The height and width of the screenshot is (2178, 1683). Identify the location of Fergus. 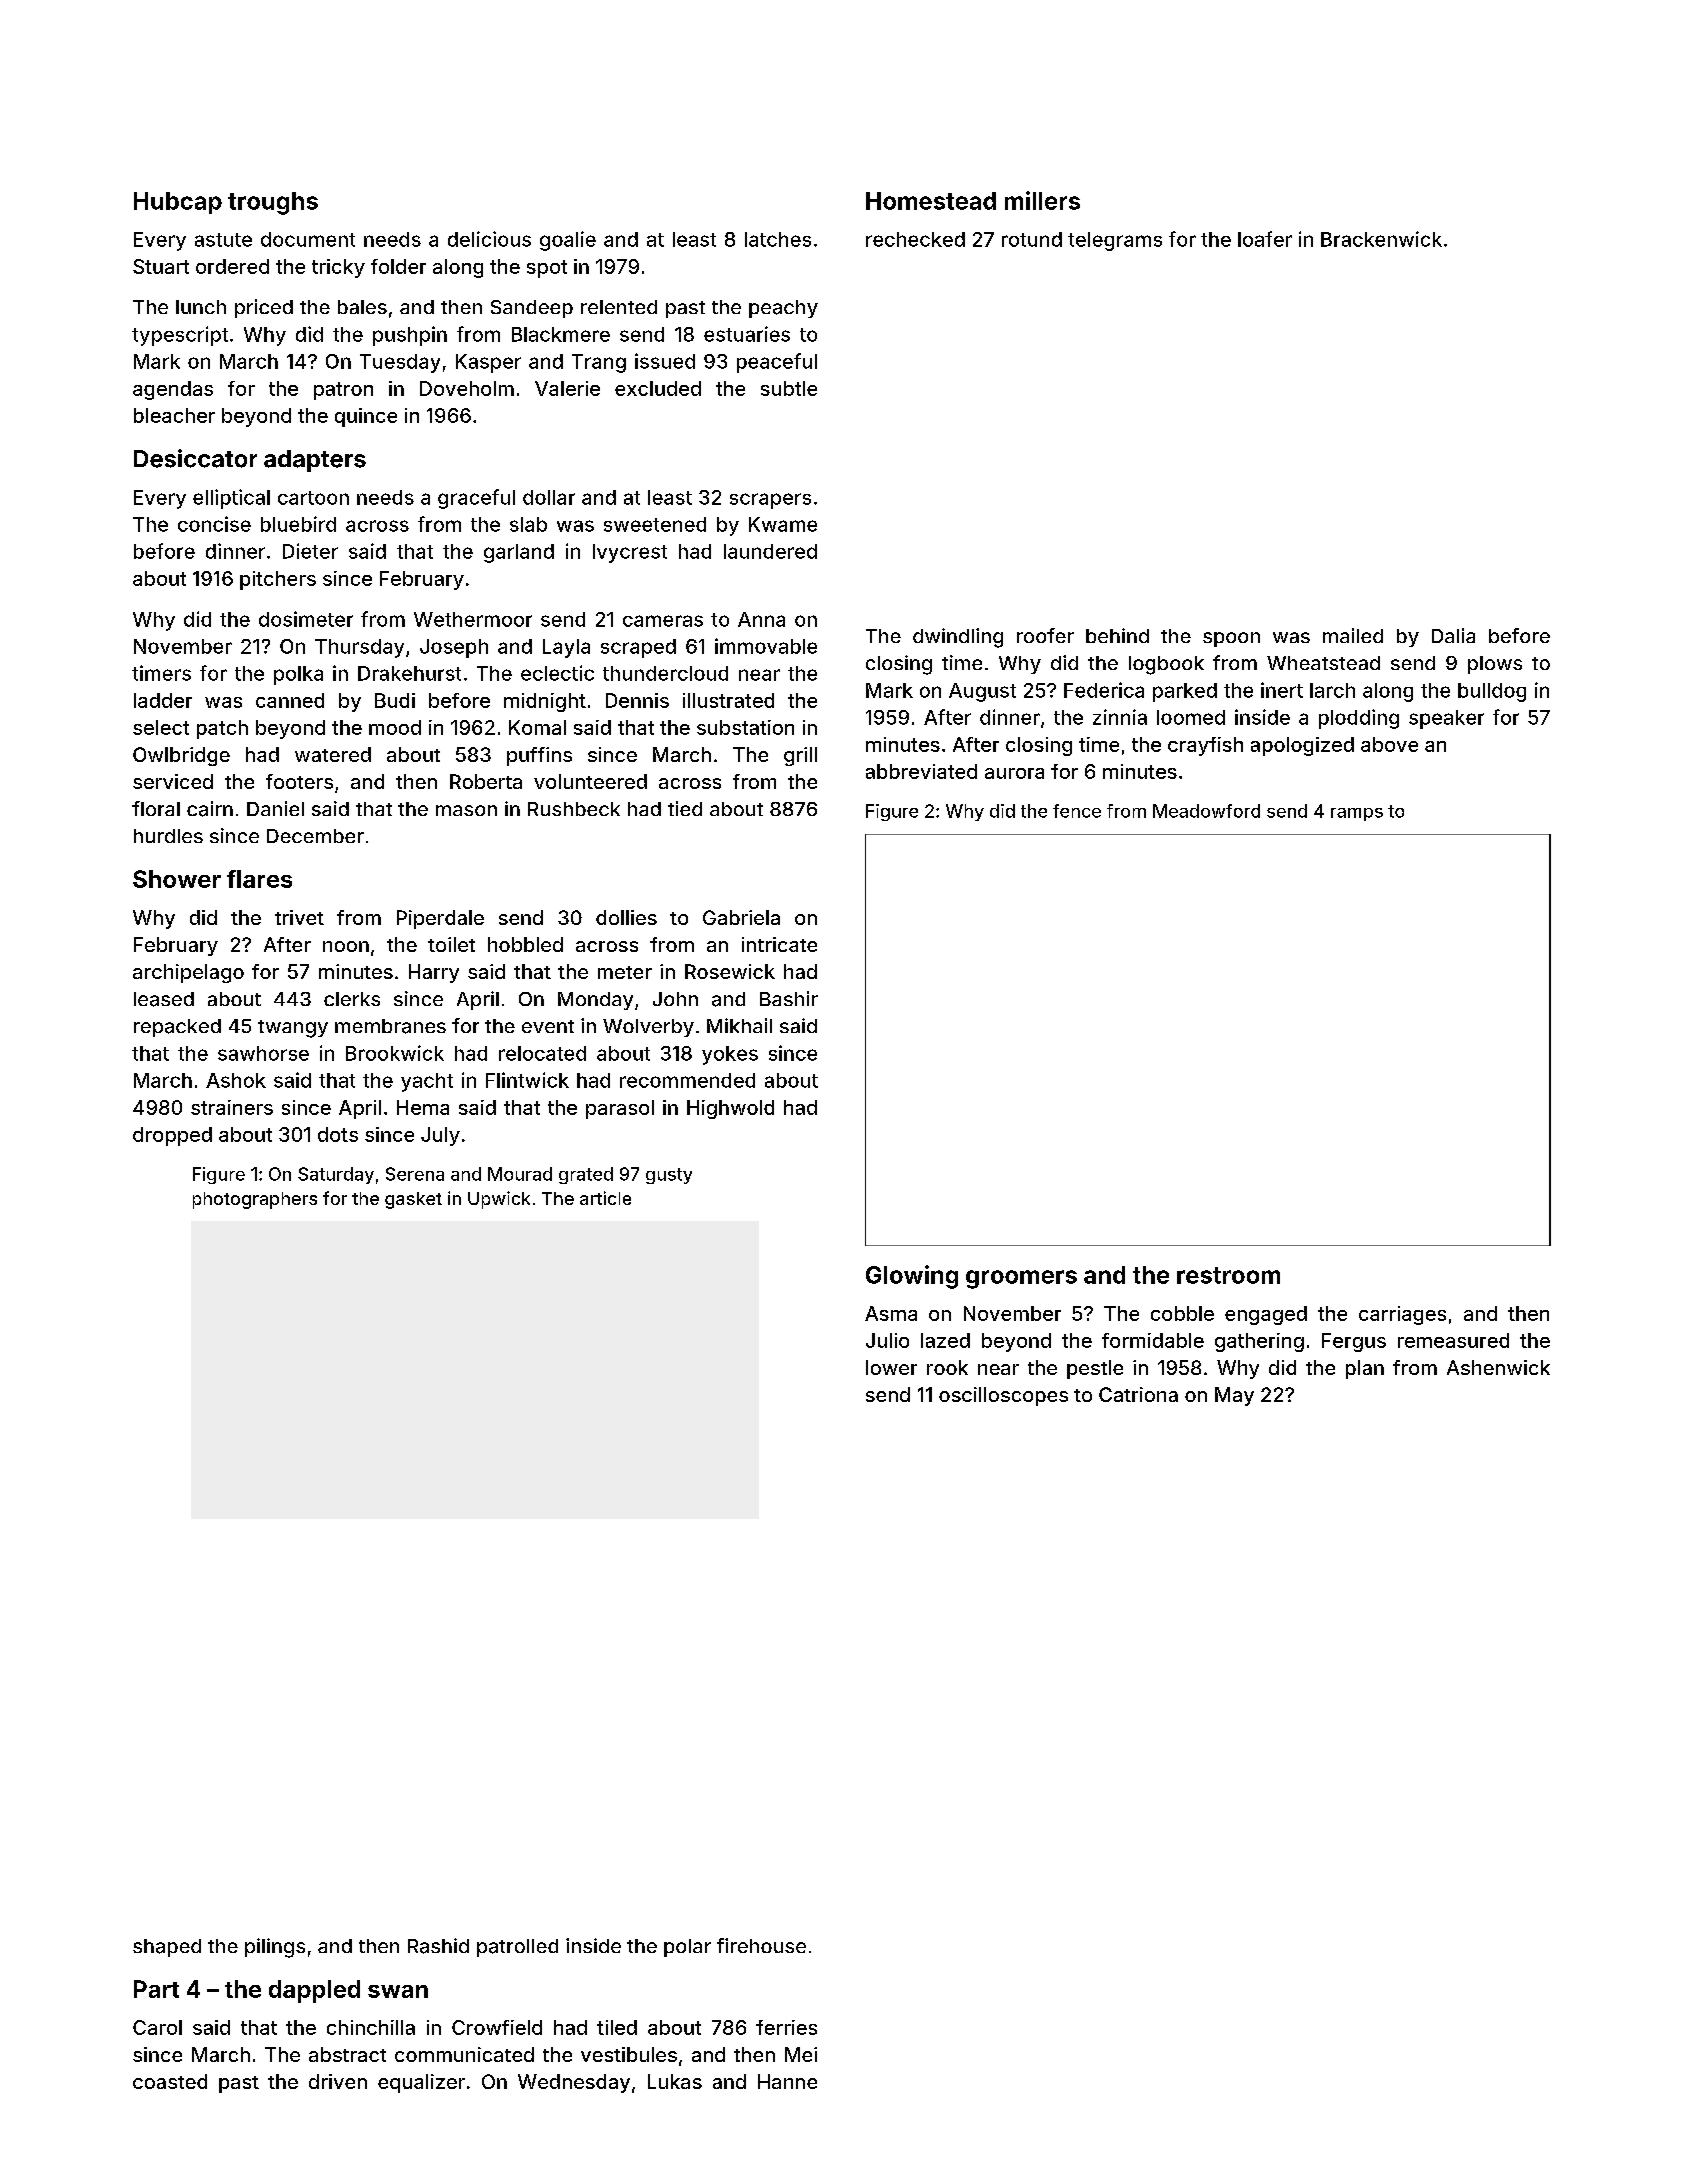
(1354, 1342).
